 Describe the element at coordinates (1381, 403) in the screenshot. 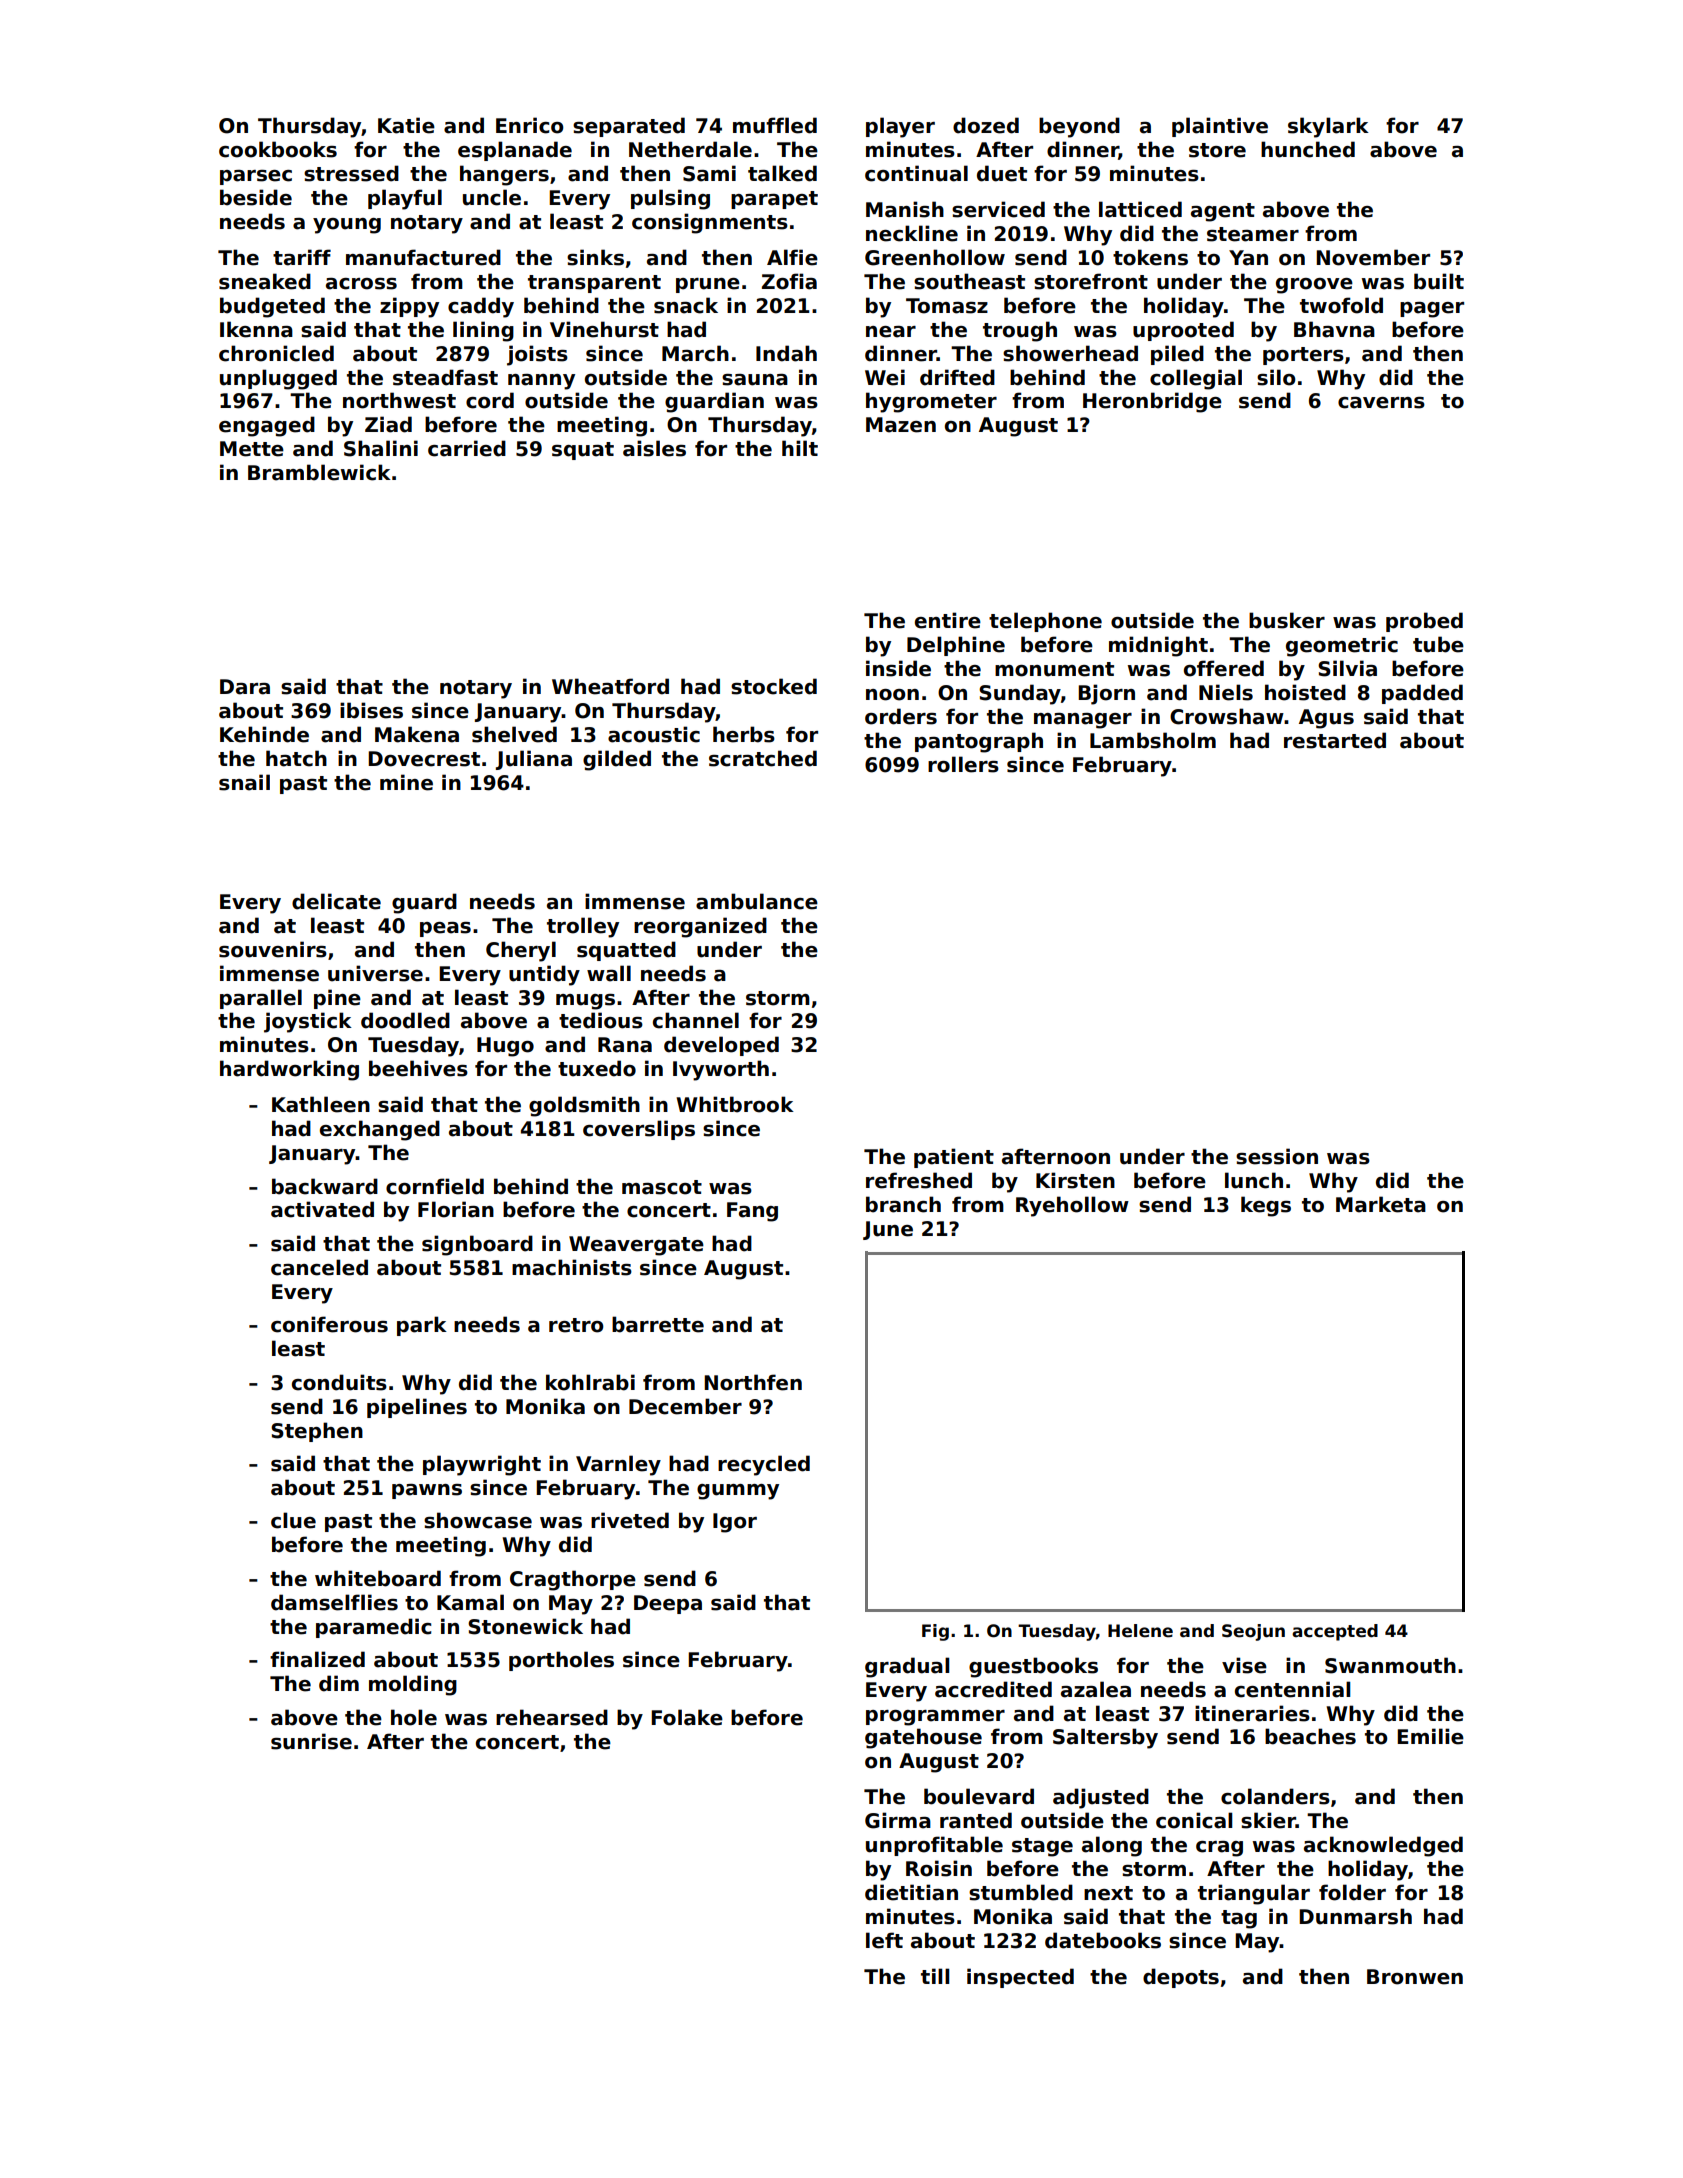

I see `caverns` at that location.
